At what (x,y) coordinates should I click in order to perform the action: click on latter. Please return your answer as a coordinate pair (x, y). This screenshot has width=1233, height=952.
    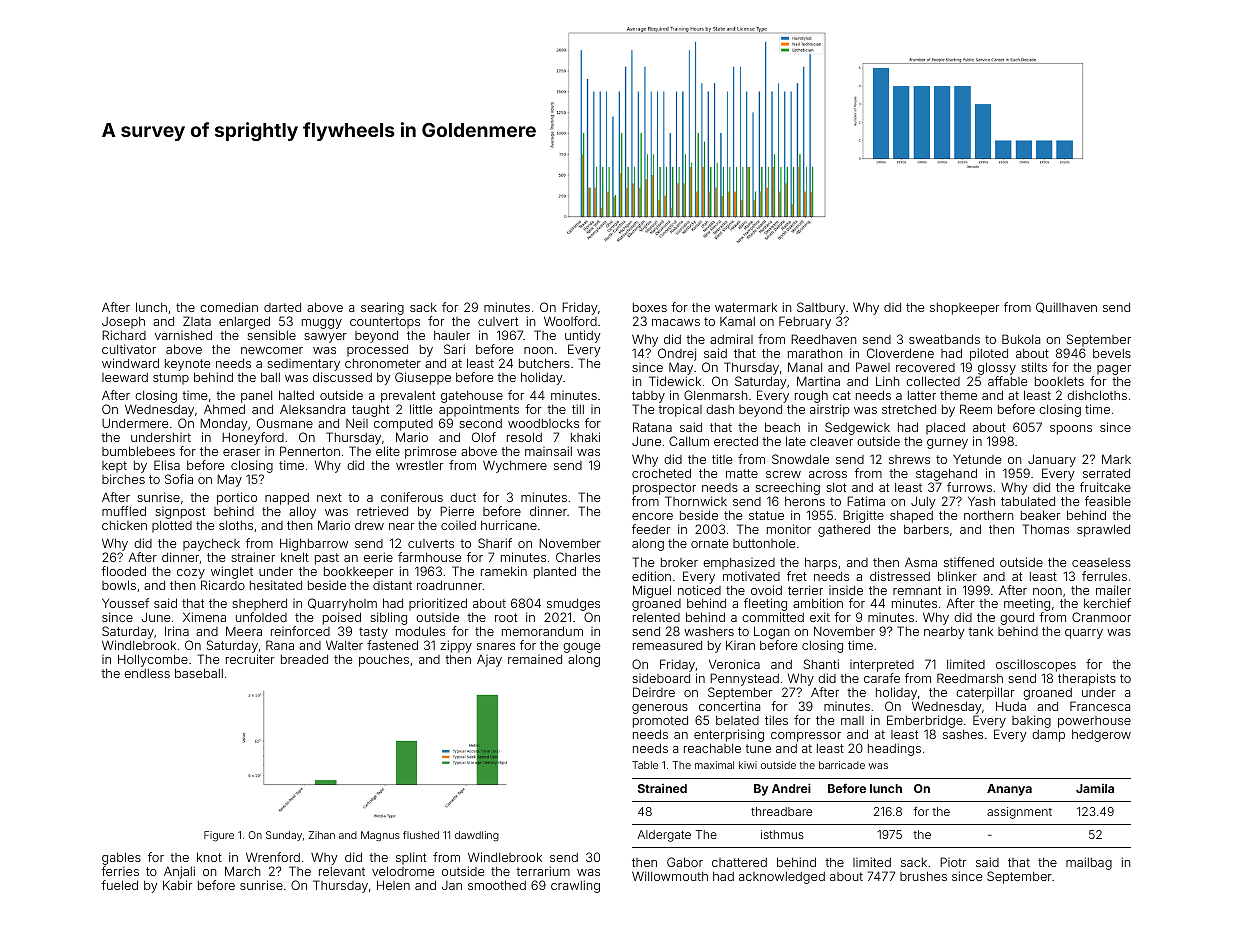
    Looking at the image, I should click on (922, 395).
